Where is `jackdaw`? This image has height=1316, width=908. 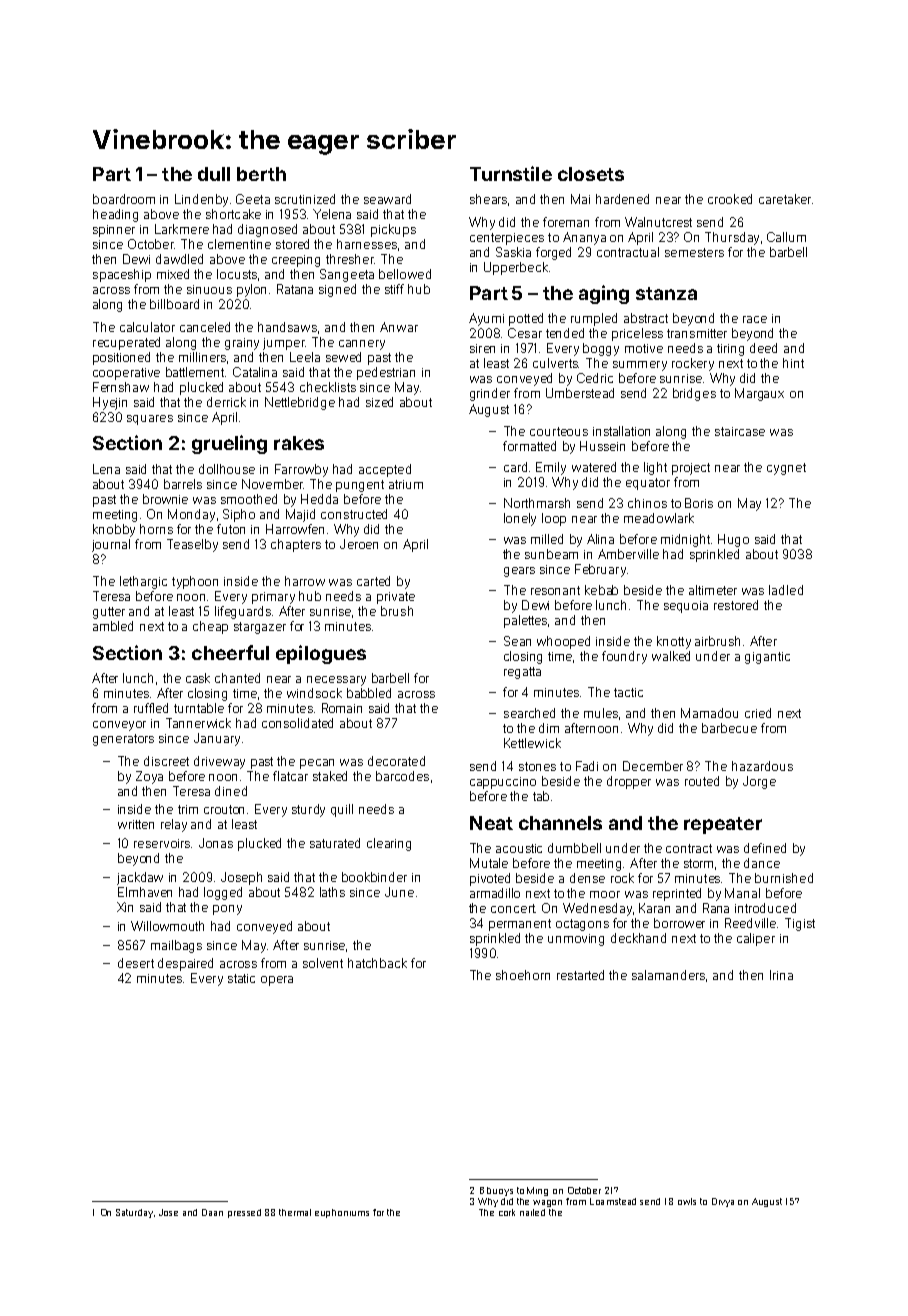 jackdaw is located at coordinates (140, 878).
